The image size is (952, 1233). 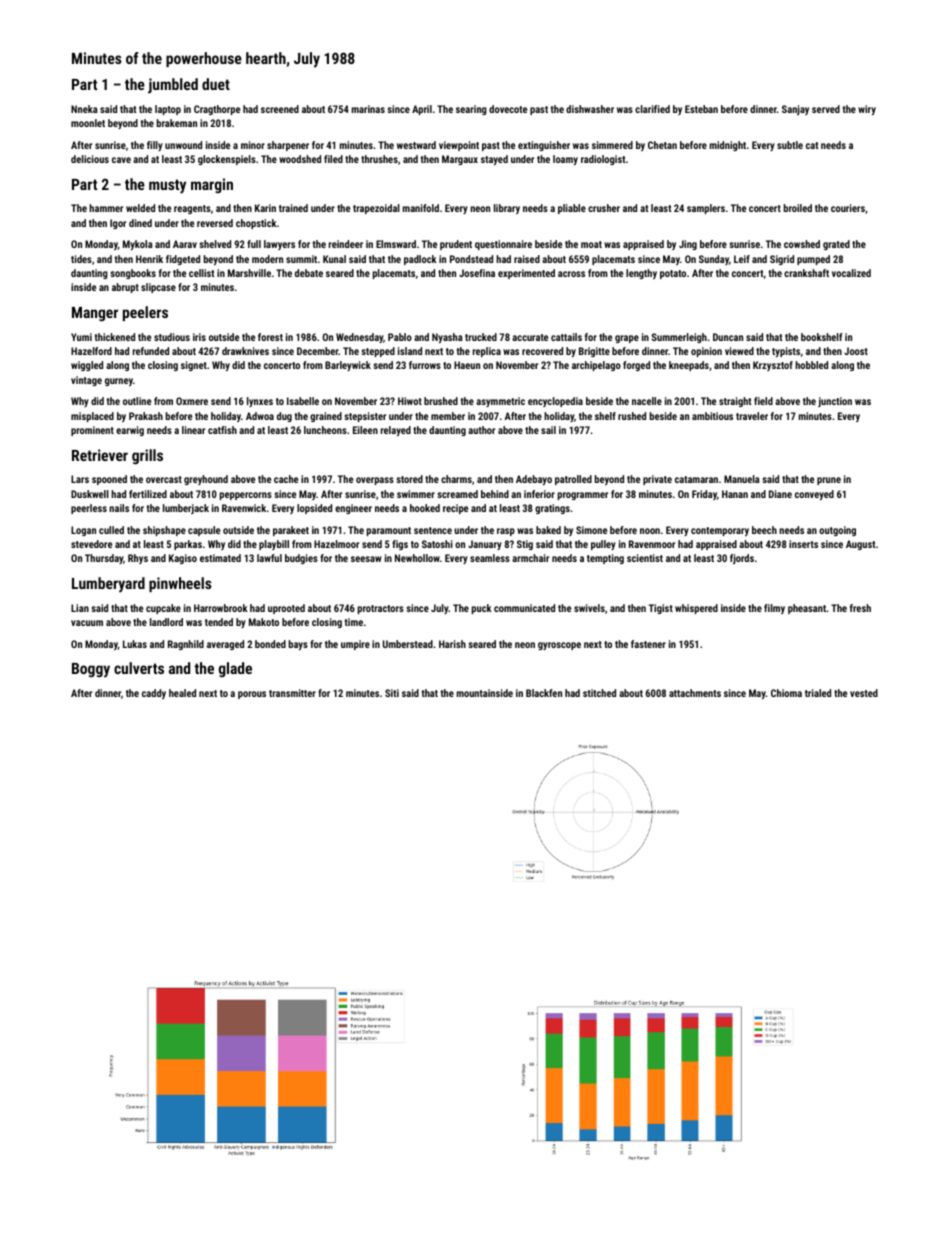 What do you see at coordinates (368, 109) in the screenshot?
I see `marinas` at bounding box center [368, 109].
